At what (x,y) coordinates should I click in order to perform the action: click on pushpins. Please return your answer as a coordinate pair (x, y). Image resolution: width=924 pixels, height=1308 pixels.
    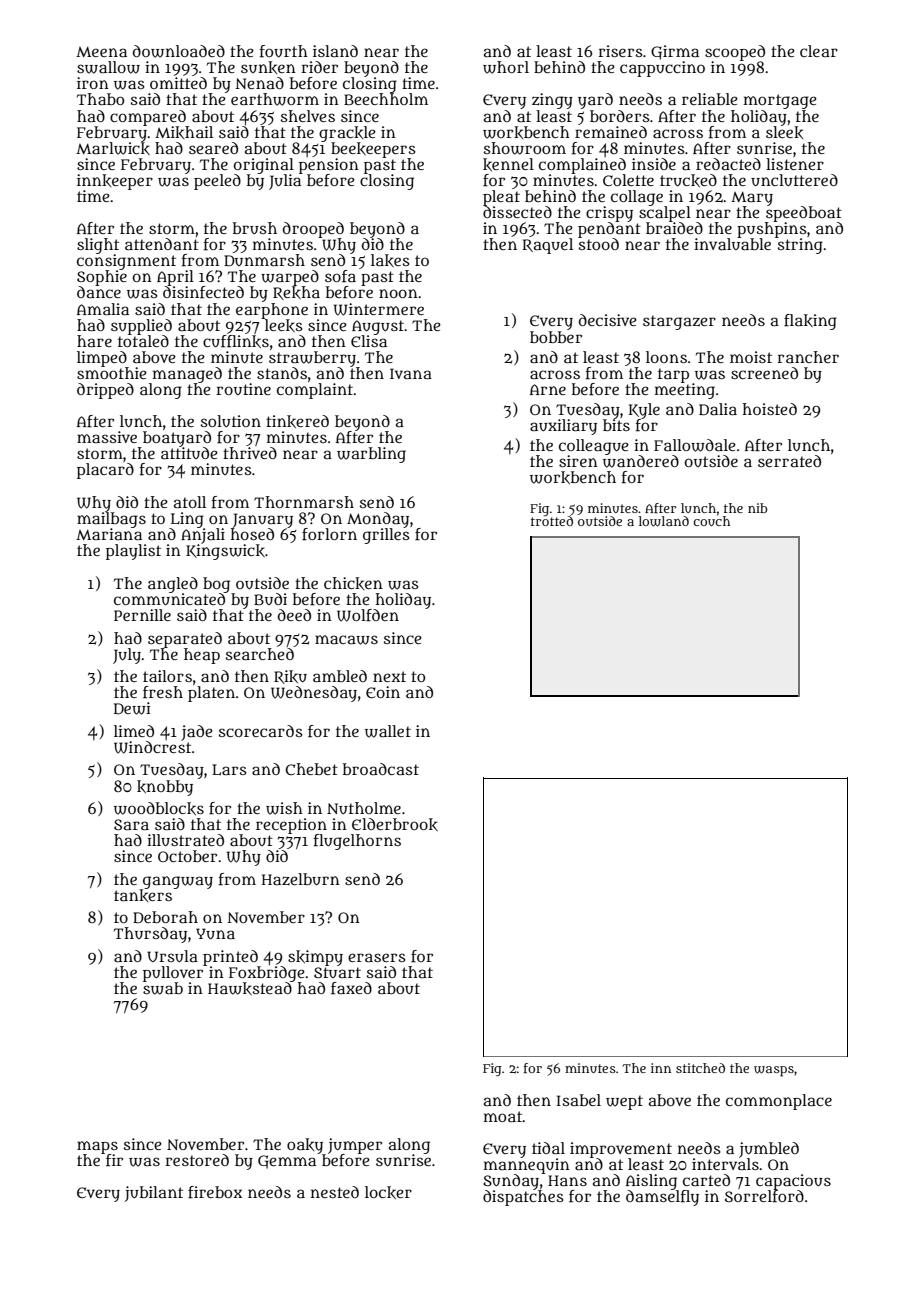
    Looking at the image, I should click on (772, 230).
